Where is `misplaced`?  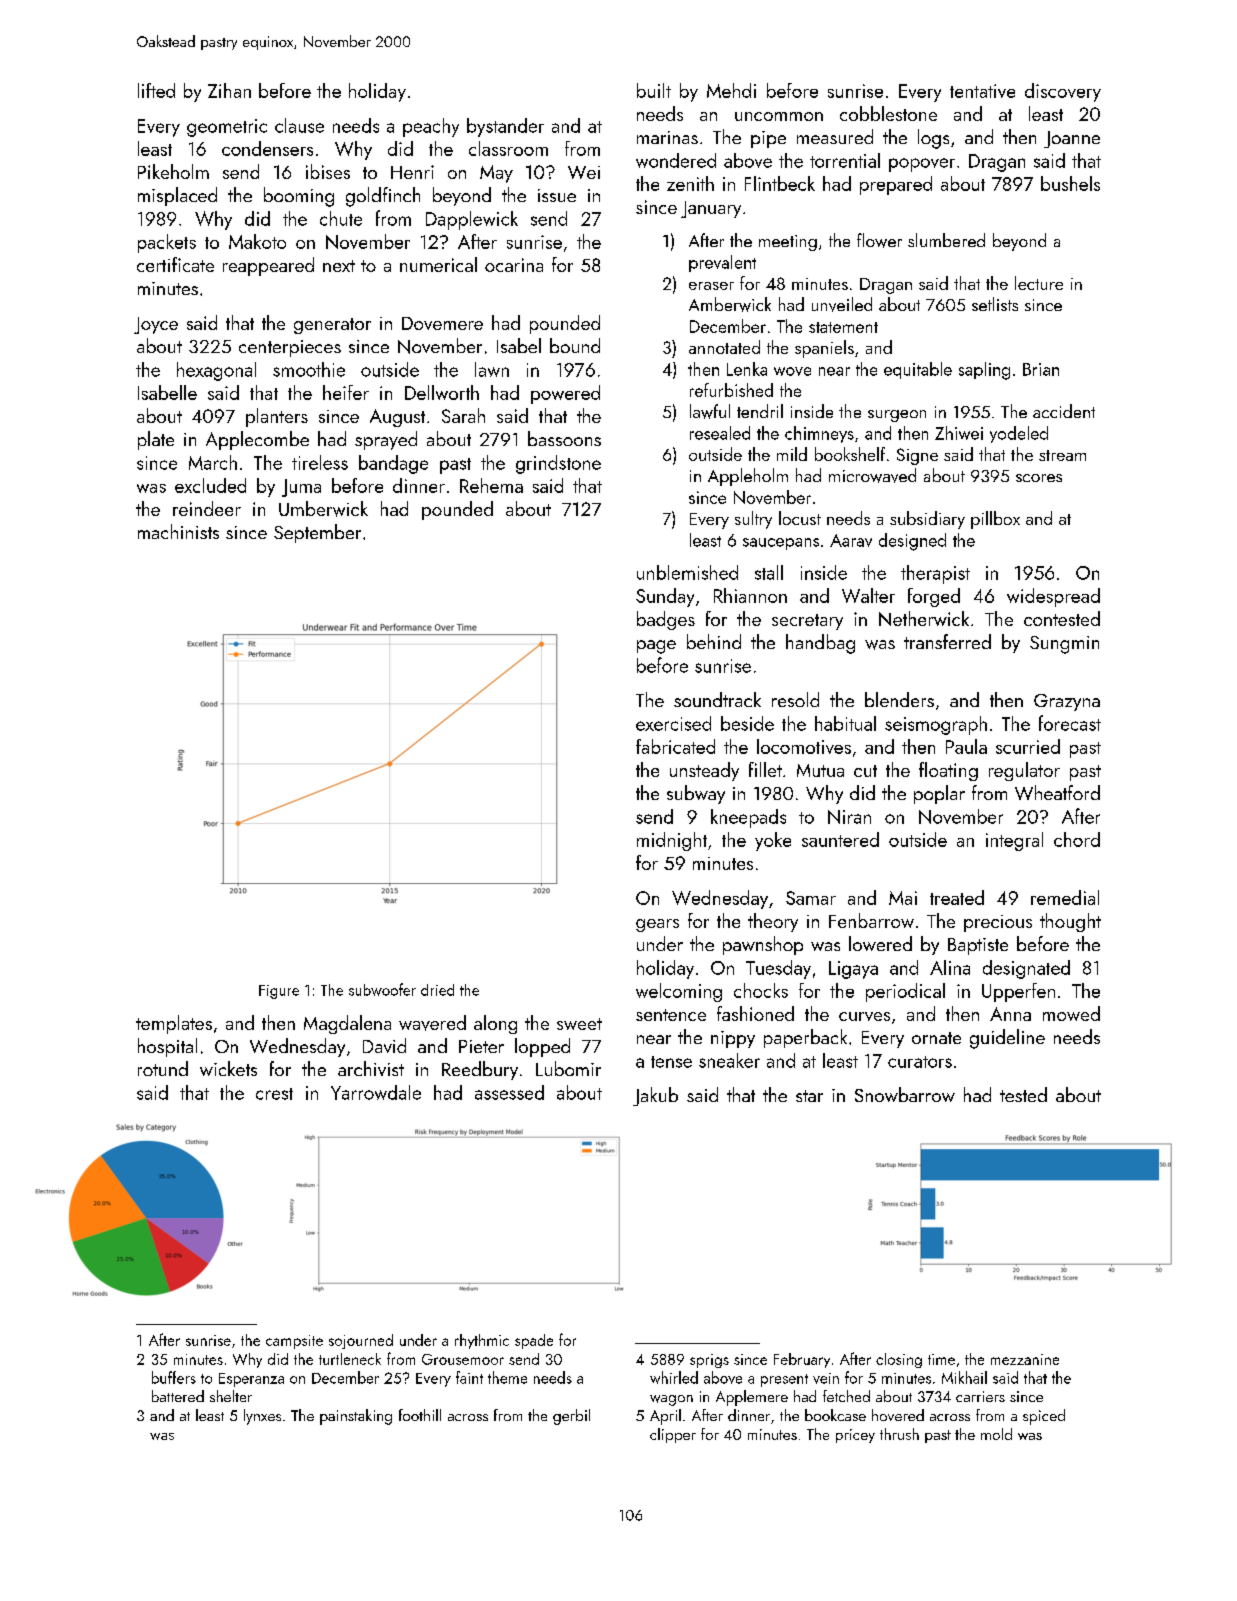 misplaced is located at coordinates (177, 196).
